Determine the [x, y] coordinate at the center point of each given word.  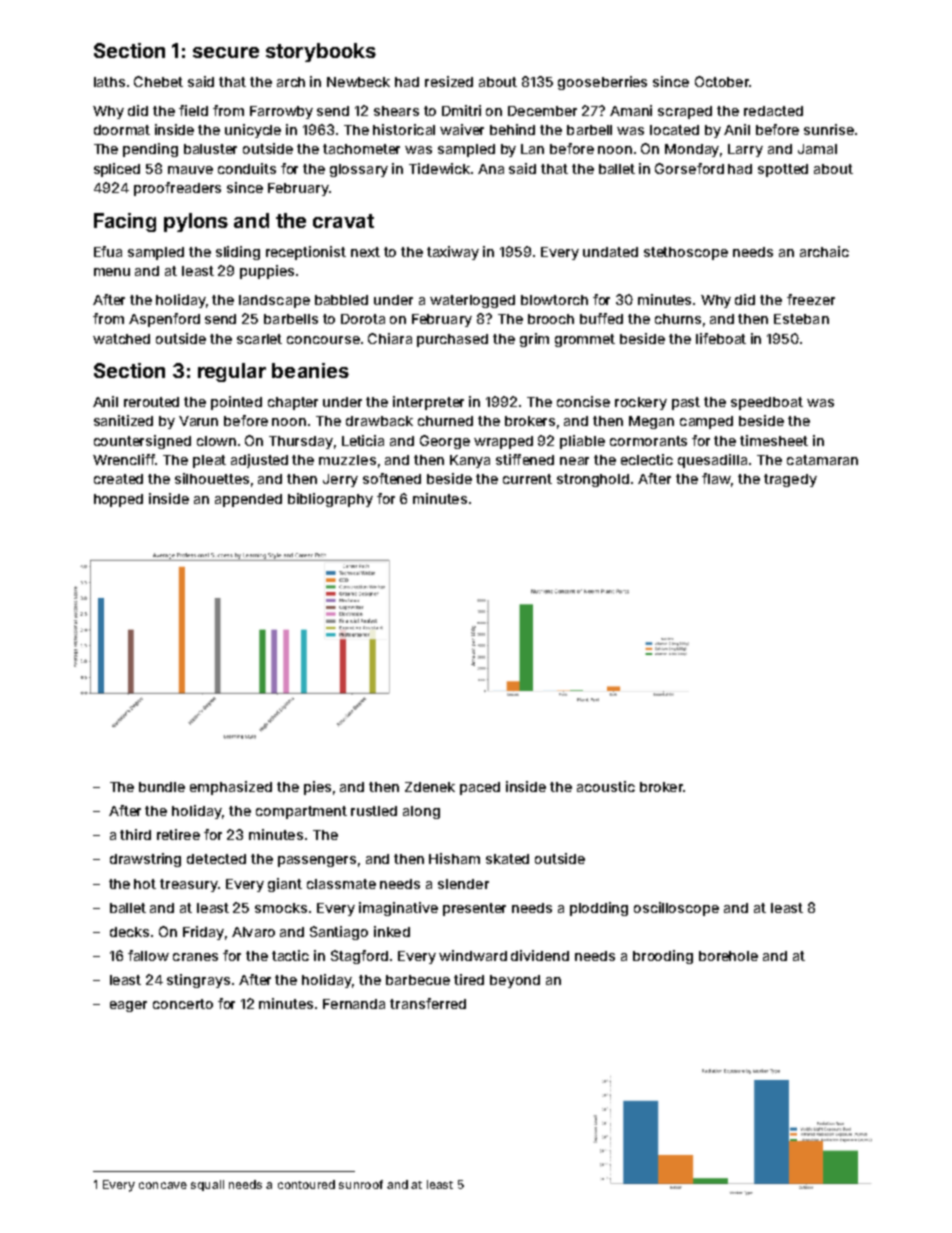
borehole [728, 956]
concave [163, 1185]
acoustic [606, 786]
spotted [783, 170]
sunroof [361, 1184]
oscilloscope [676, 909]
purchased [452, 340]
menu [112, 272]
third [135, 834]
